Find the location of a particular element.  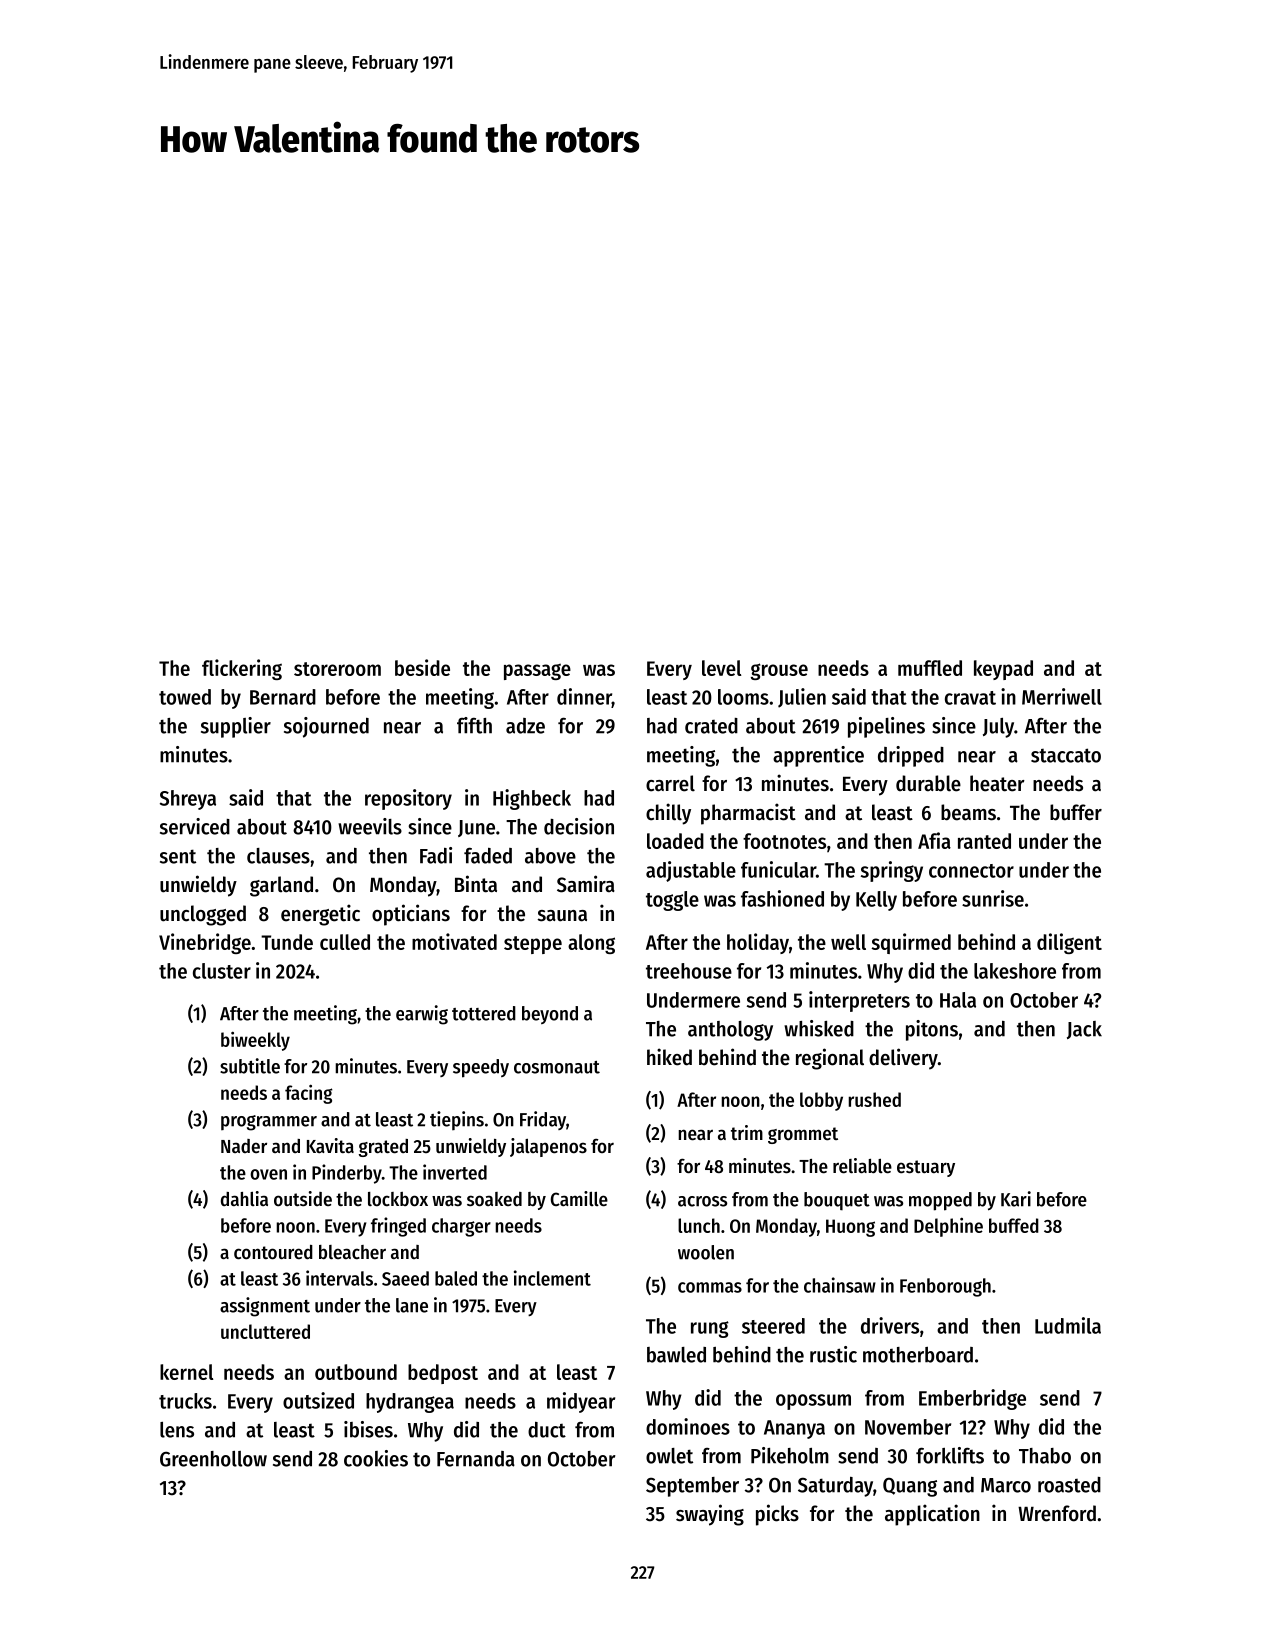

repository is located at coordinates (408, 799).
